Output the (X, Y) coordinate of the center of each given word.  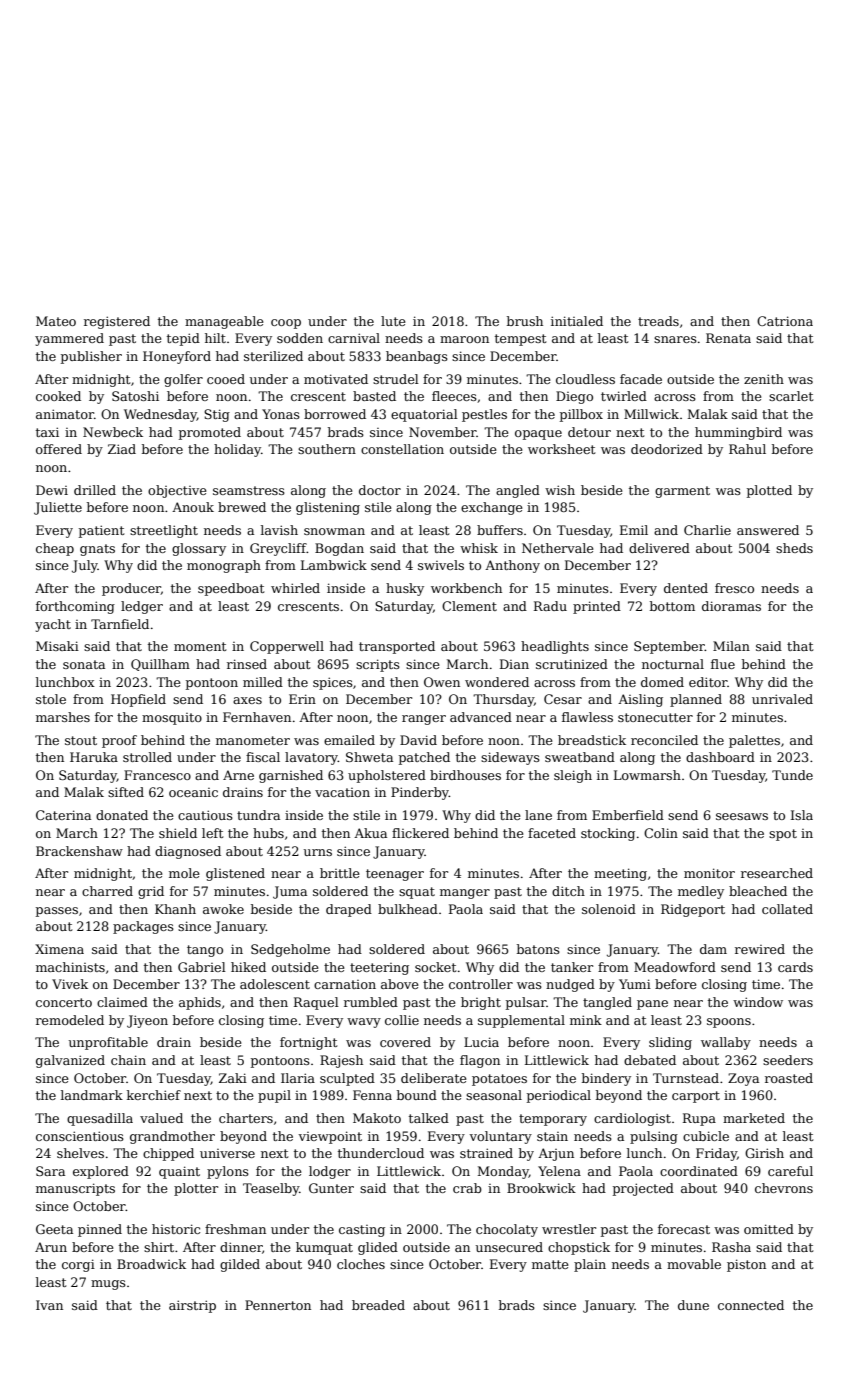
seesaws (742, 816)
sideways (510, 758)
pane (652, 1005)
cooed (226, 379)
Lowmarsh (647, 775)
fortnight (308, 1043)
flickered (420, 833)
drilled (95, 490)
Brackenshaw (79, 851)
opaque (538, 435)
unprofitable (108, 1043)
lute (393, 321)
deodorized (667, 449)
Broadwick (151, 1264)
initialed (577, 321)
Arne (238, 775)
